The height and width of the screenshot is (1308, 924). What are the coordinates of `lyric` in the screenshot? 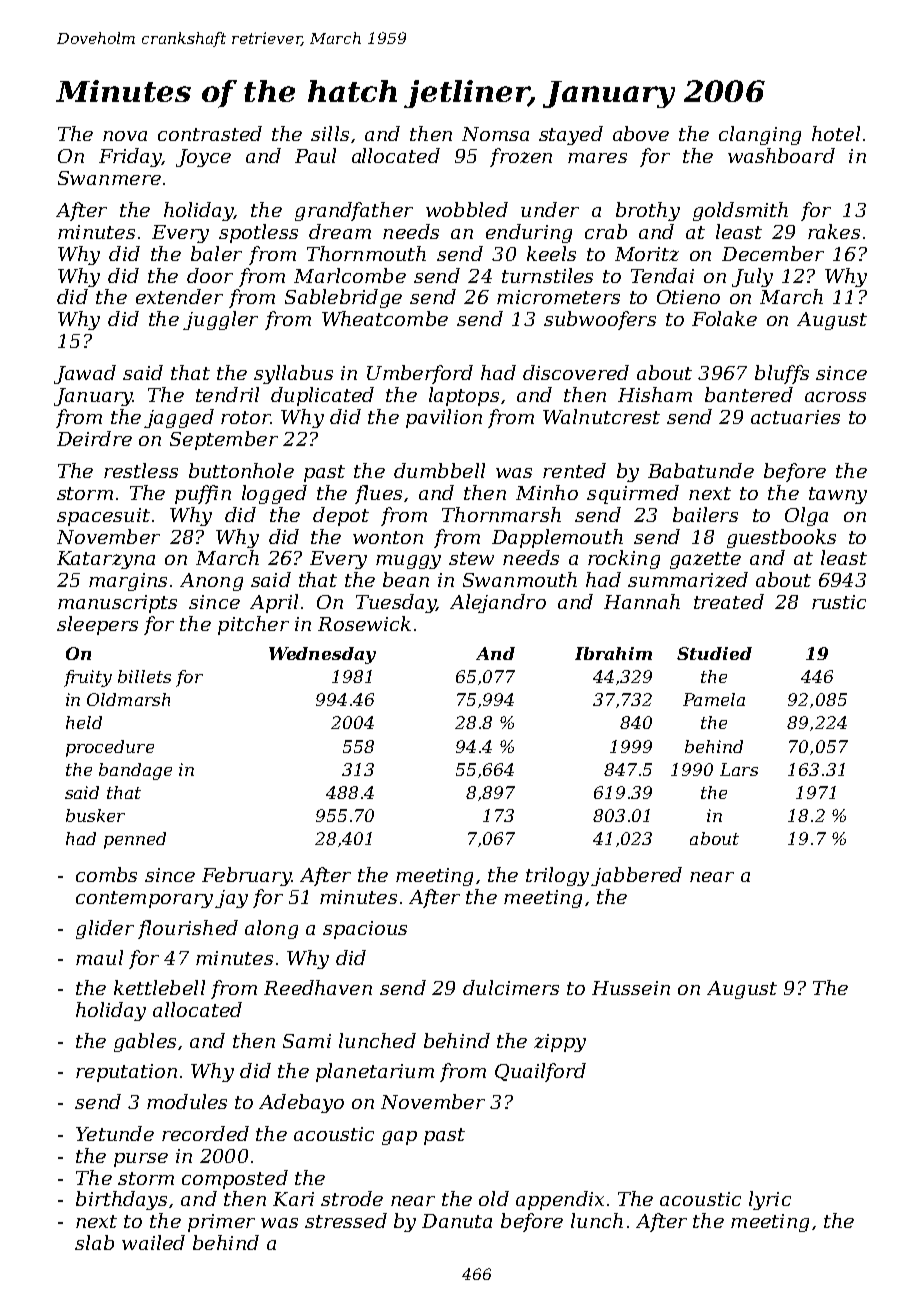 It's located at (770, 1200).
